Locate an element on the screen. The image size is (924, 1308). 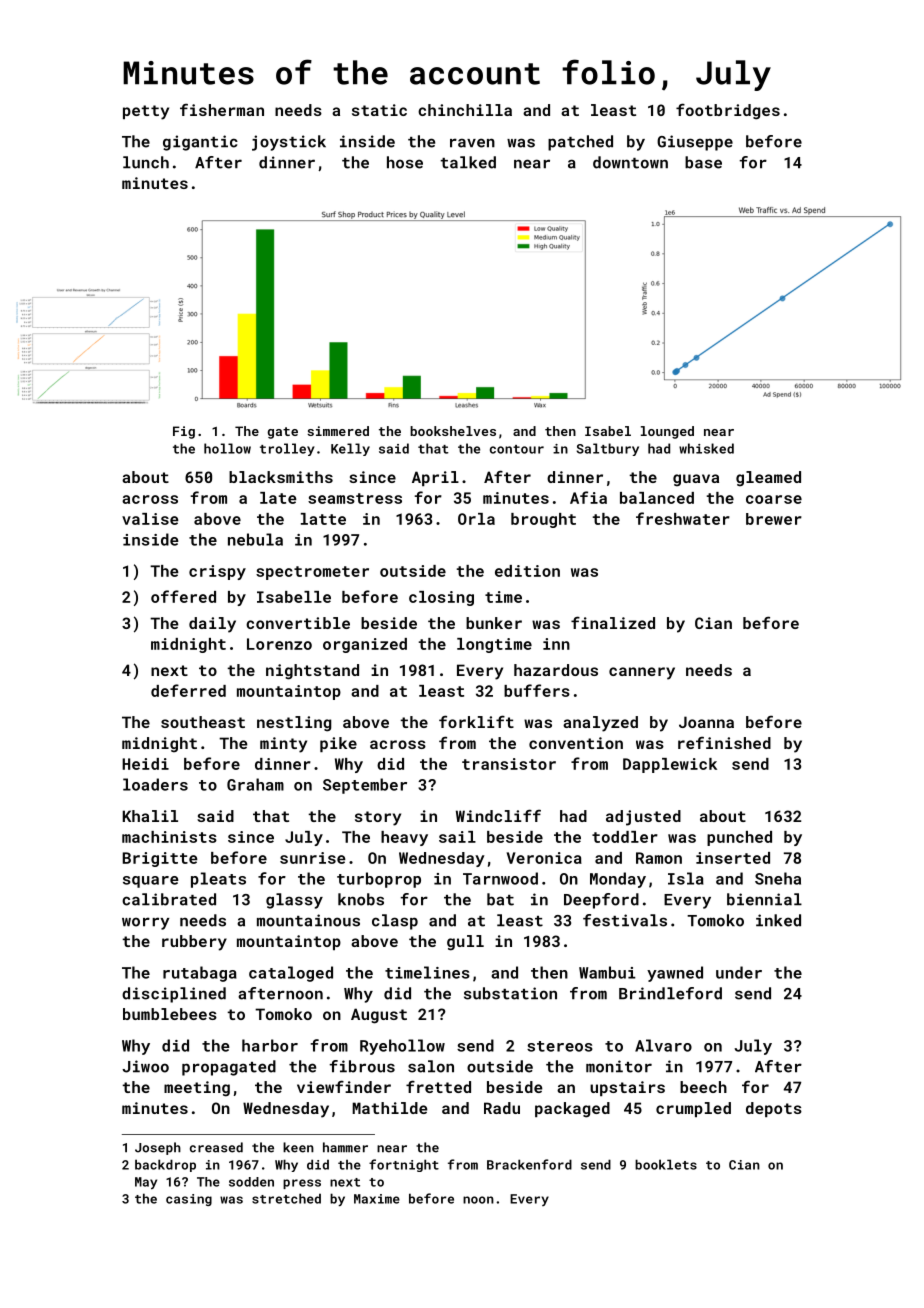
whisked is located at coordinates (706, 448).
